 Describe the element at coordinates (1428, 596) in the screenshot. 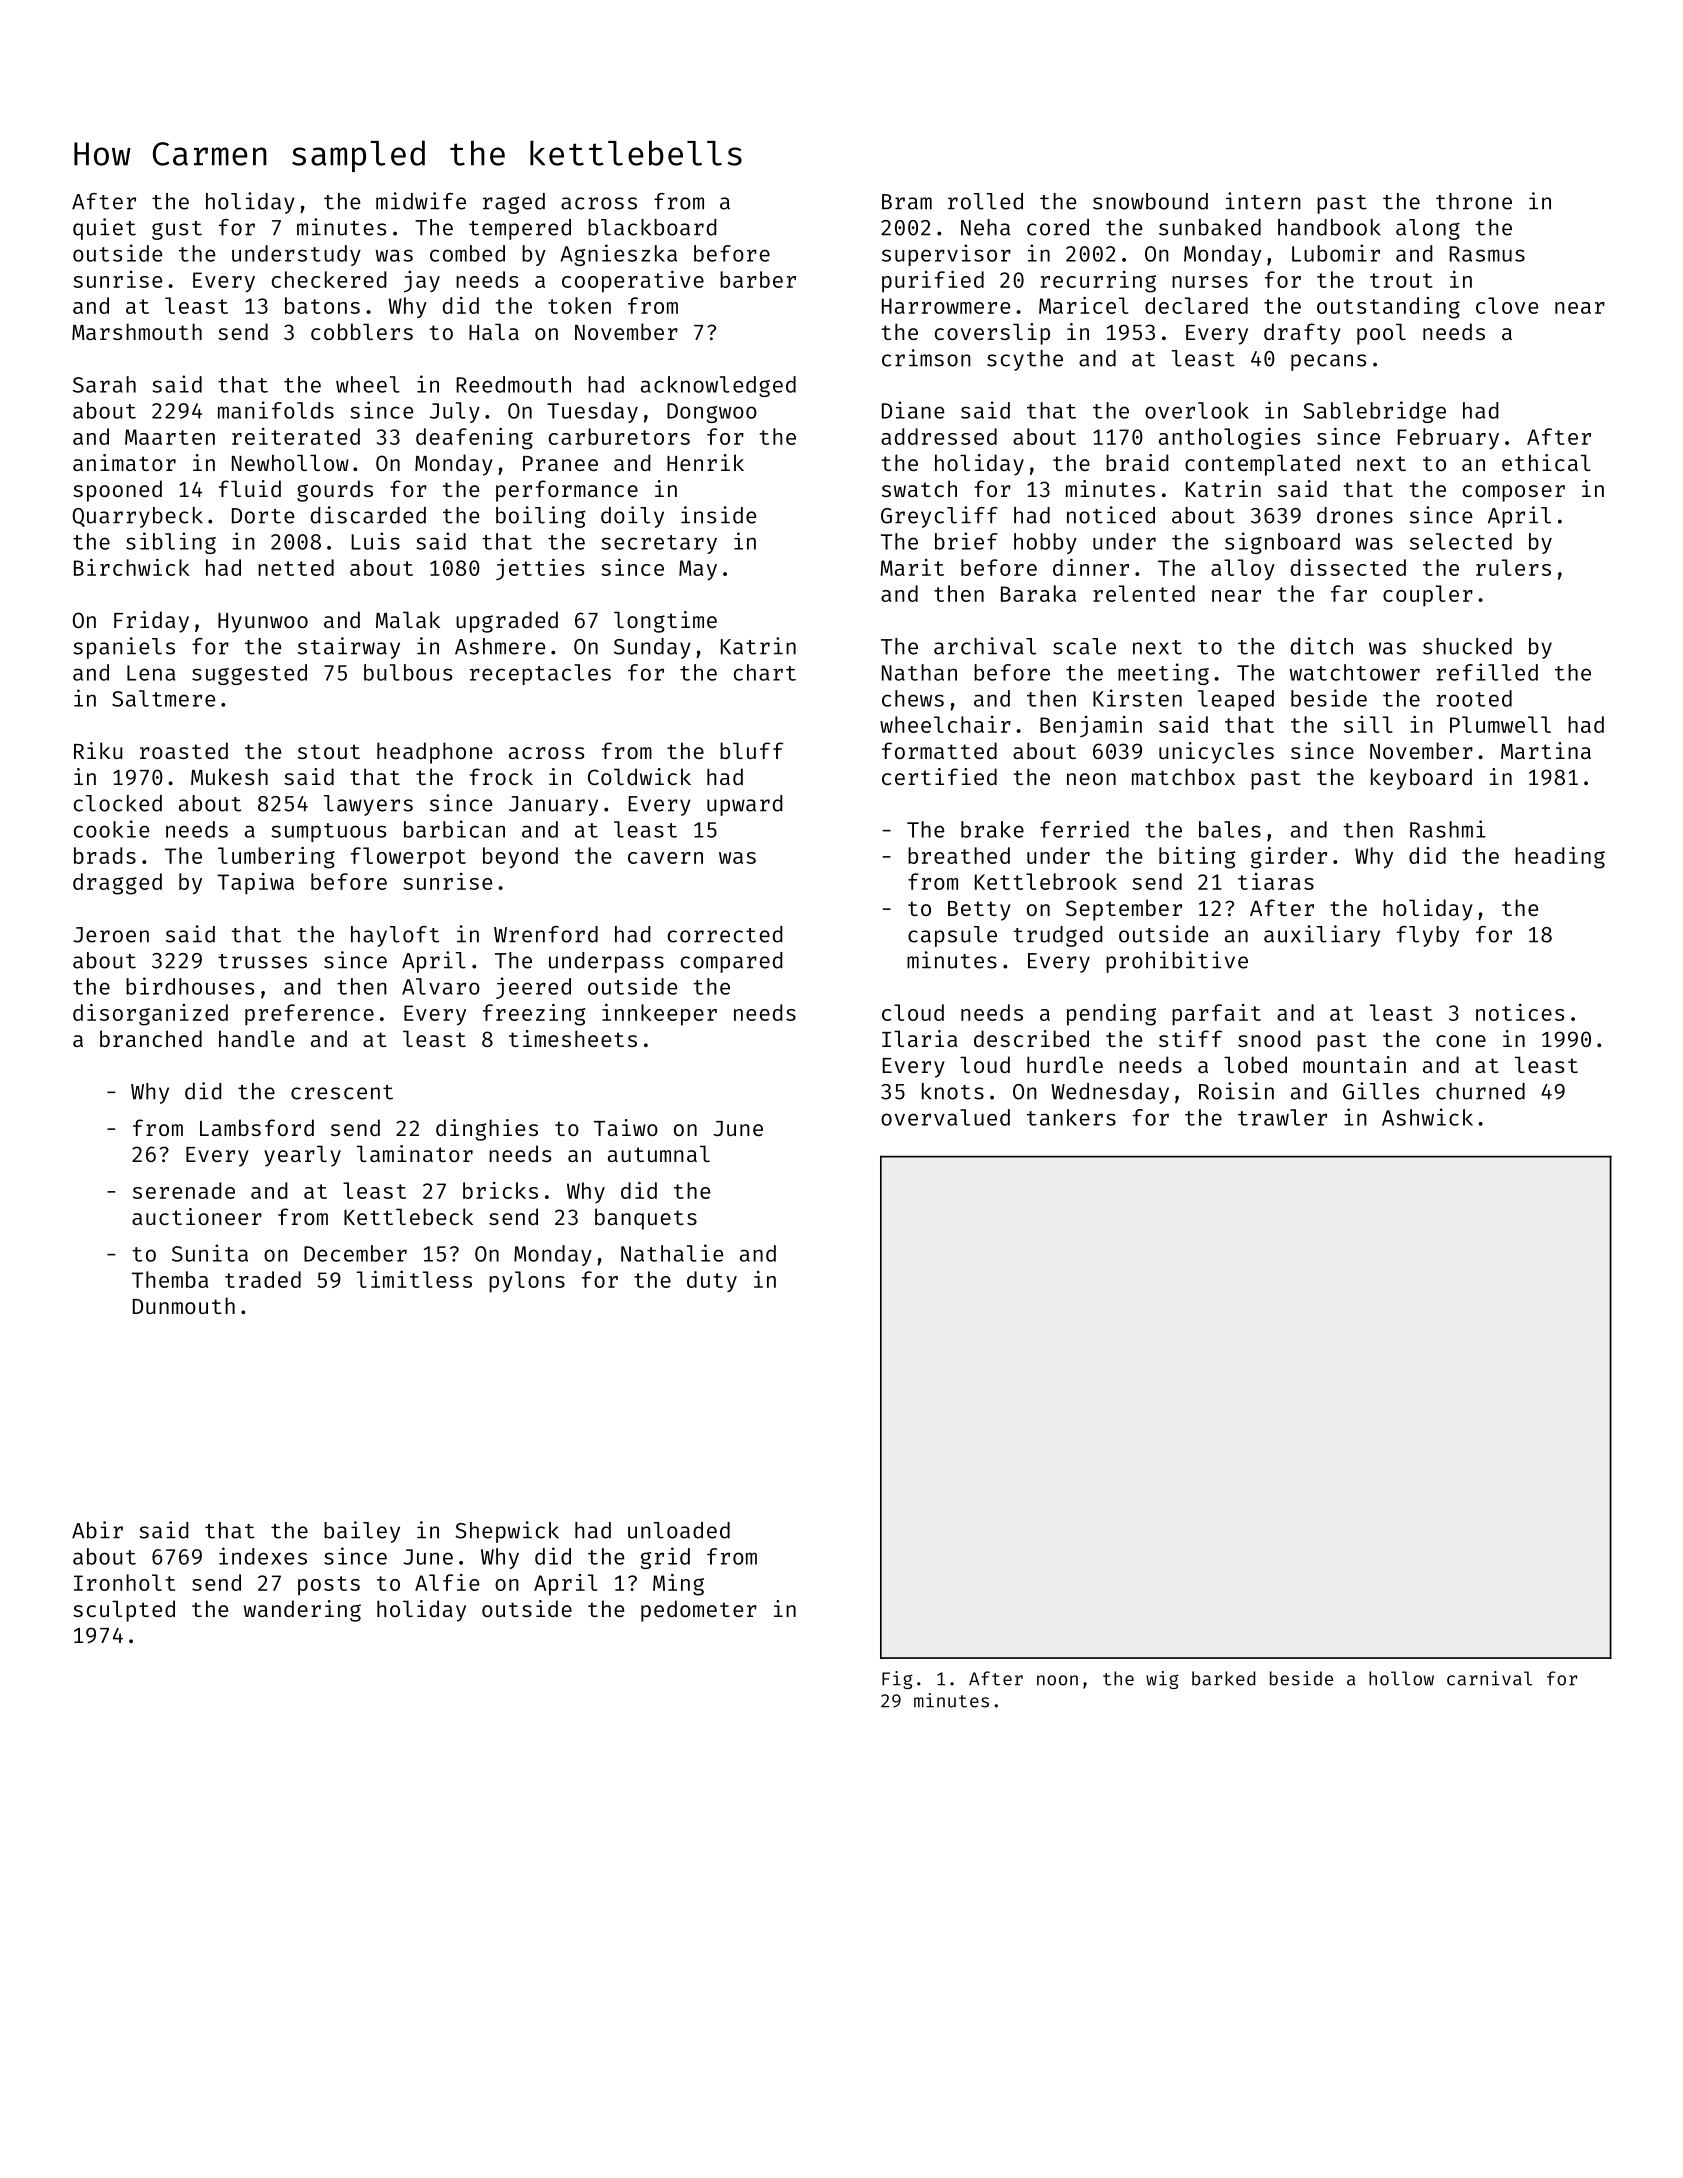

I see `coupler` at that location.
